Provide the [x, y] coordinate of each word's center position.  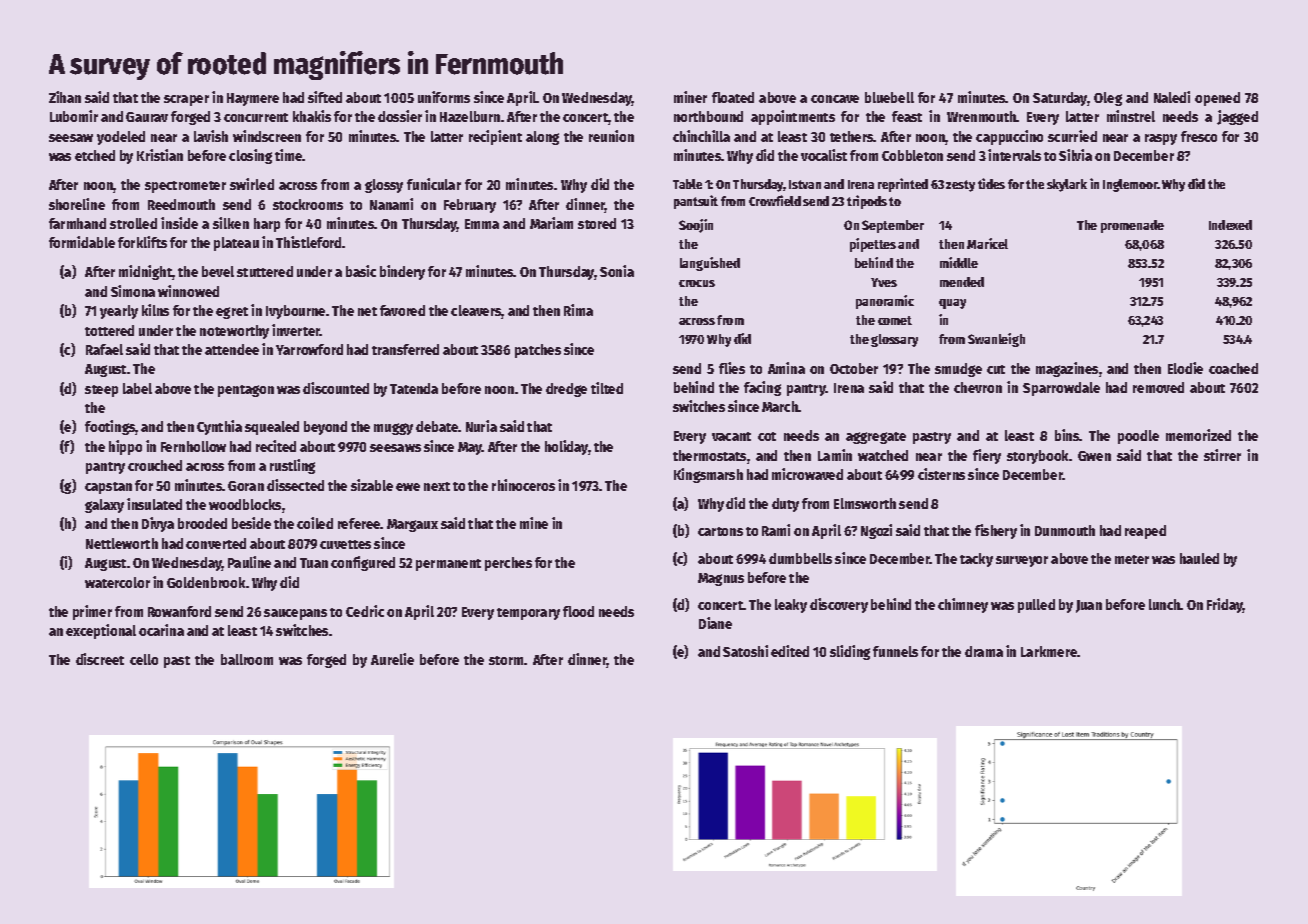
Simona [133, 291]
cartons [720, 531]
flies [732, 368]
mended [962, 282]
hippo [125, 447]
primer [92, 612]
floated [733, 97]
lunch [1165, 604]
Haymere [253, 99]
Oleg [1108, 99]
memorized [1198, 435]
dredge [566, 390]
